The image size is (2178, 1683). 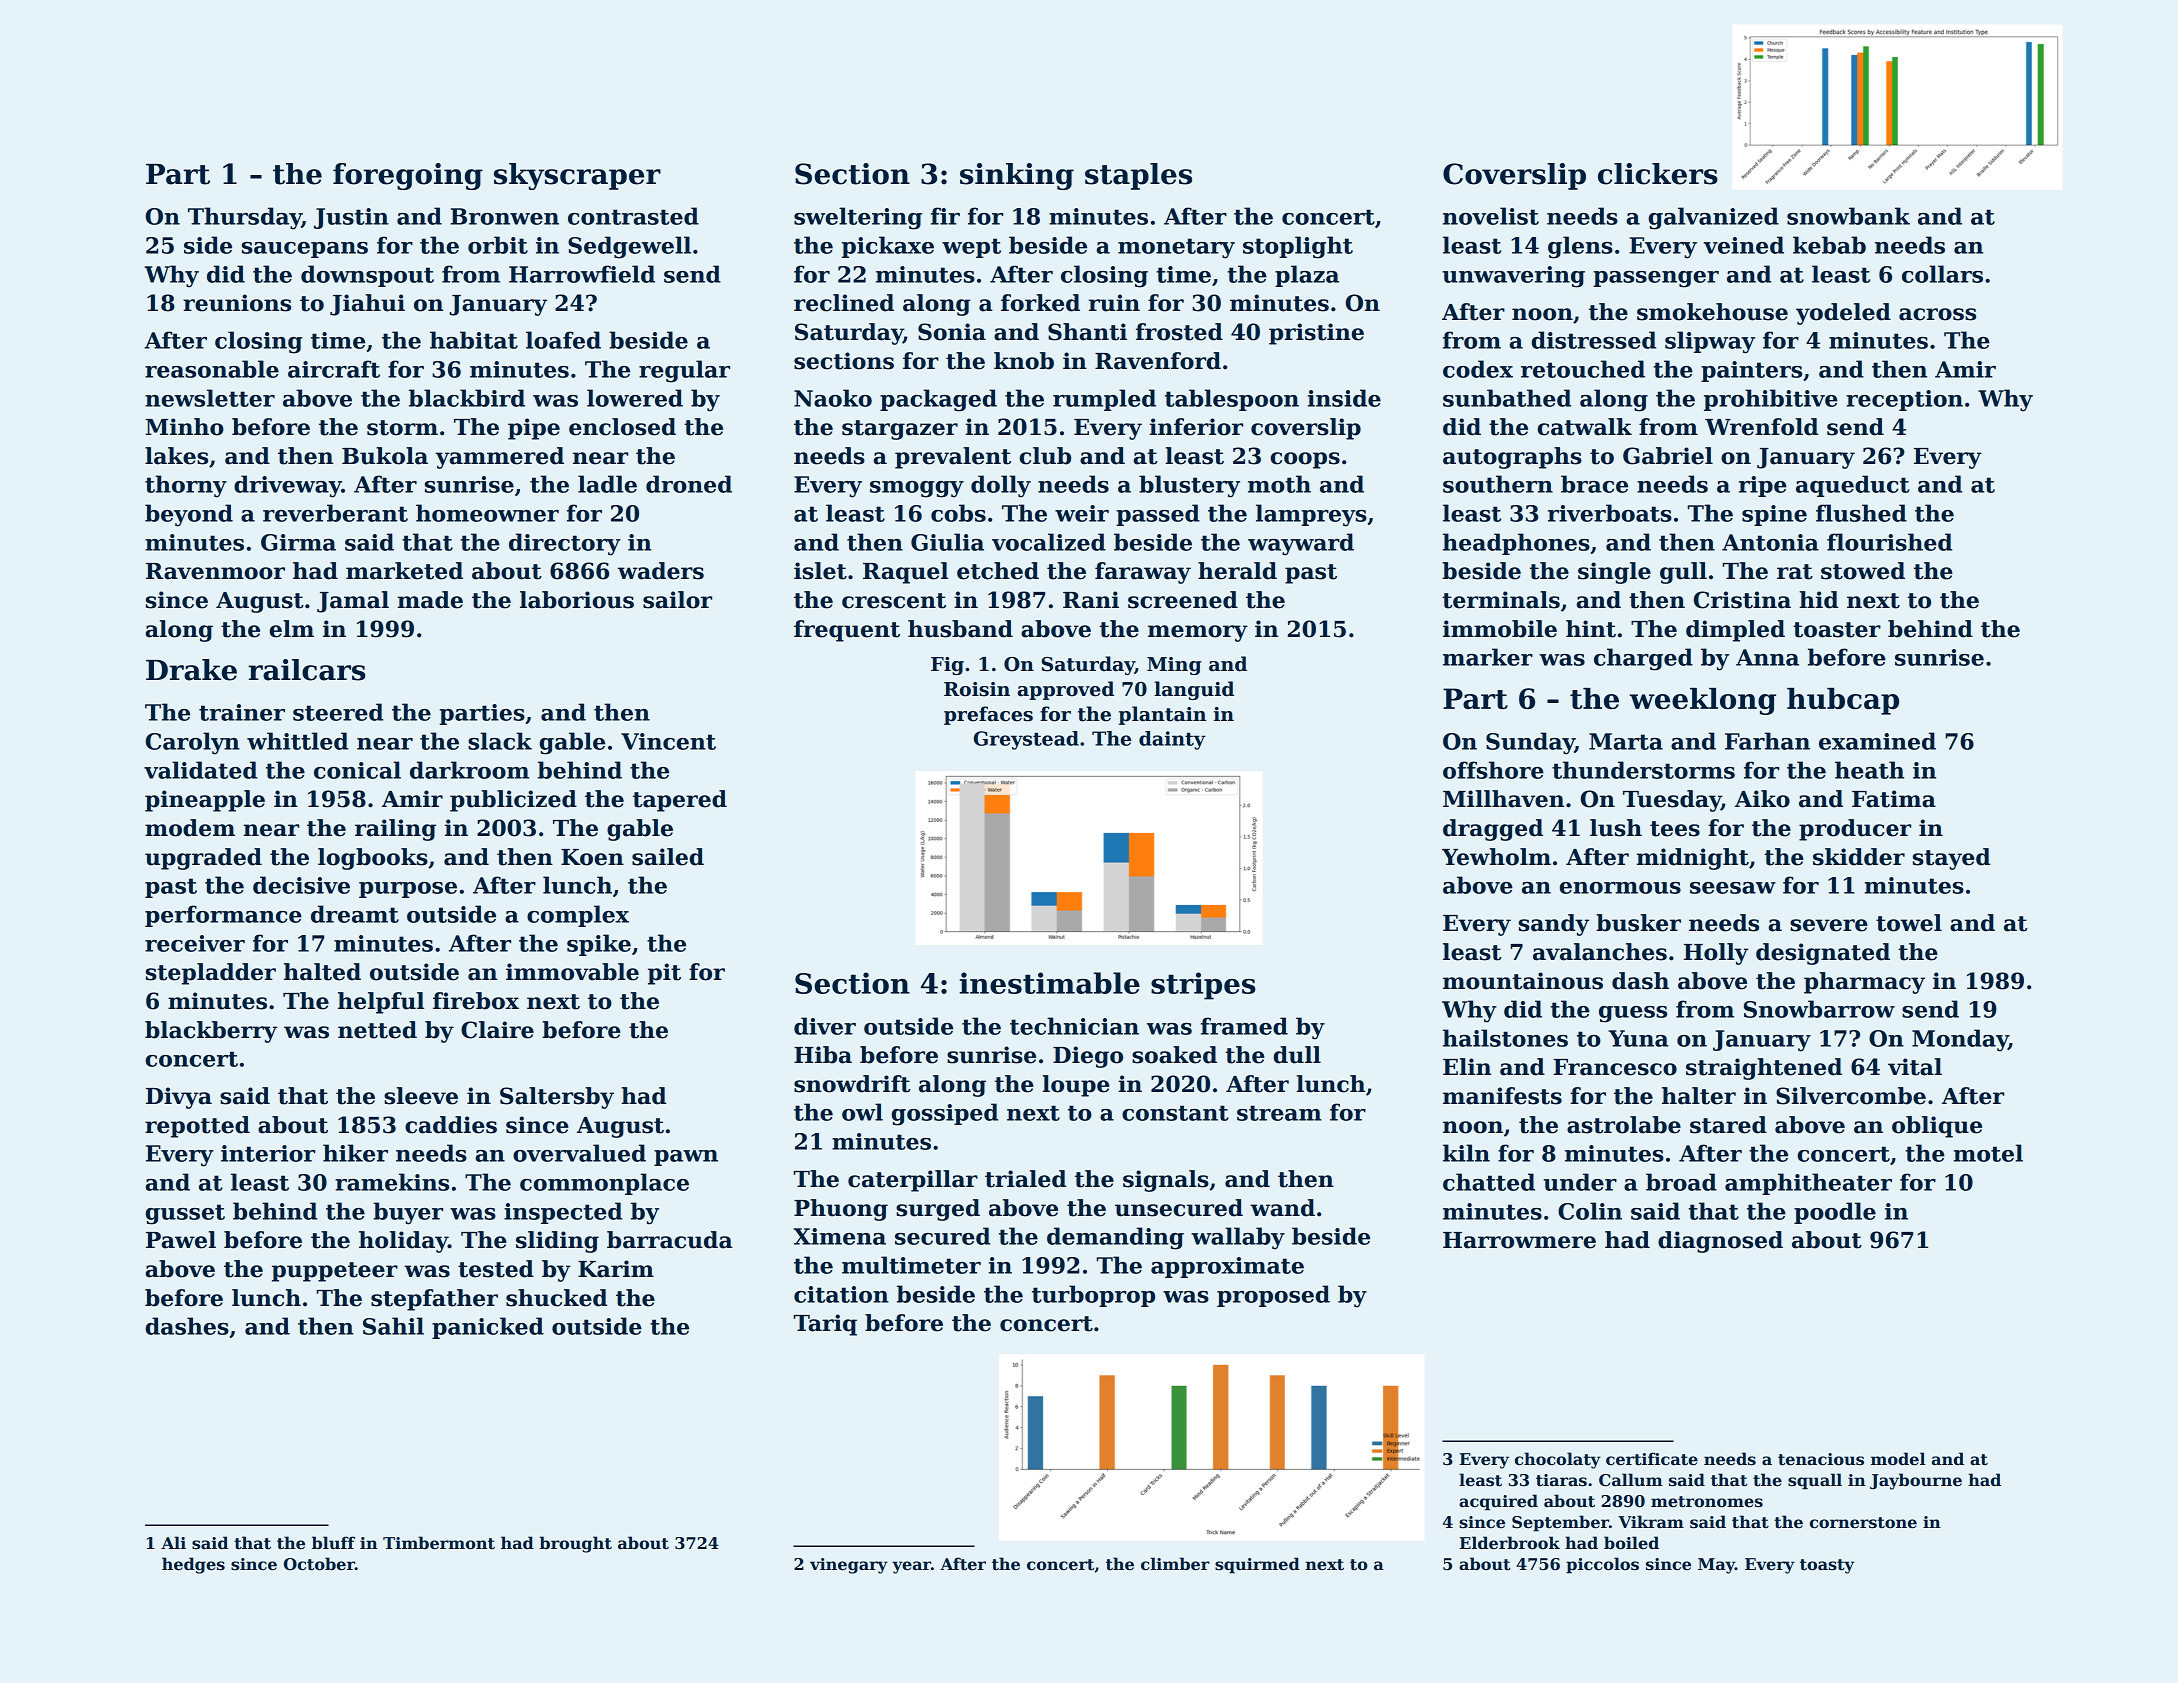 What do you see at coordinates (1853, 486) in the document?
I see `aqueduct` at bounding box center [1853, 486].
